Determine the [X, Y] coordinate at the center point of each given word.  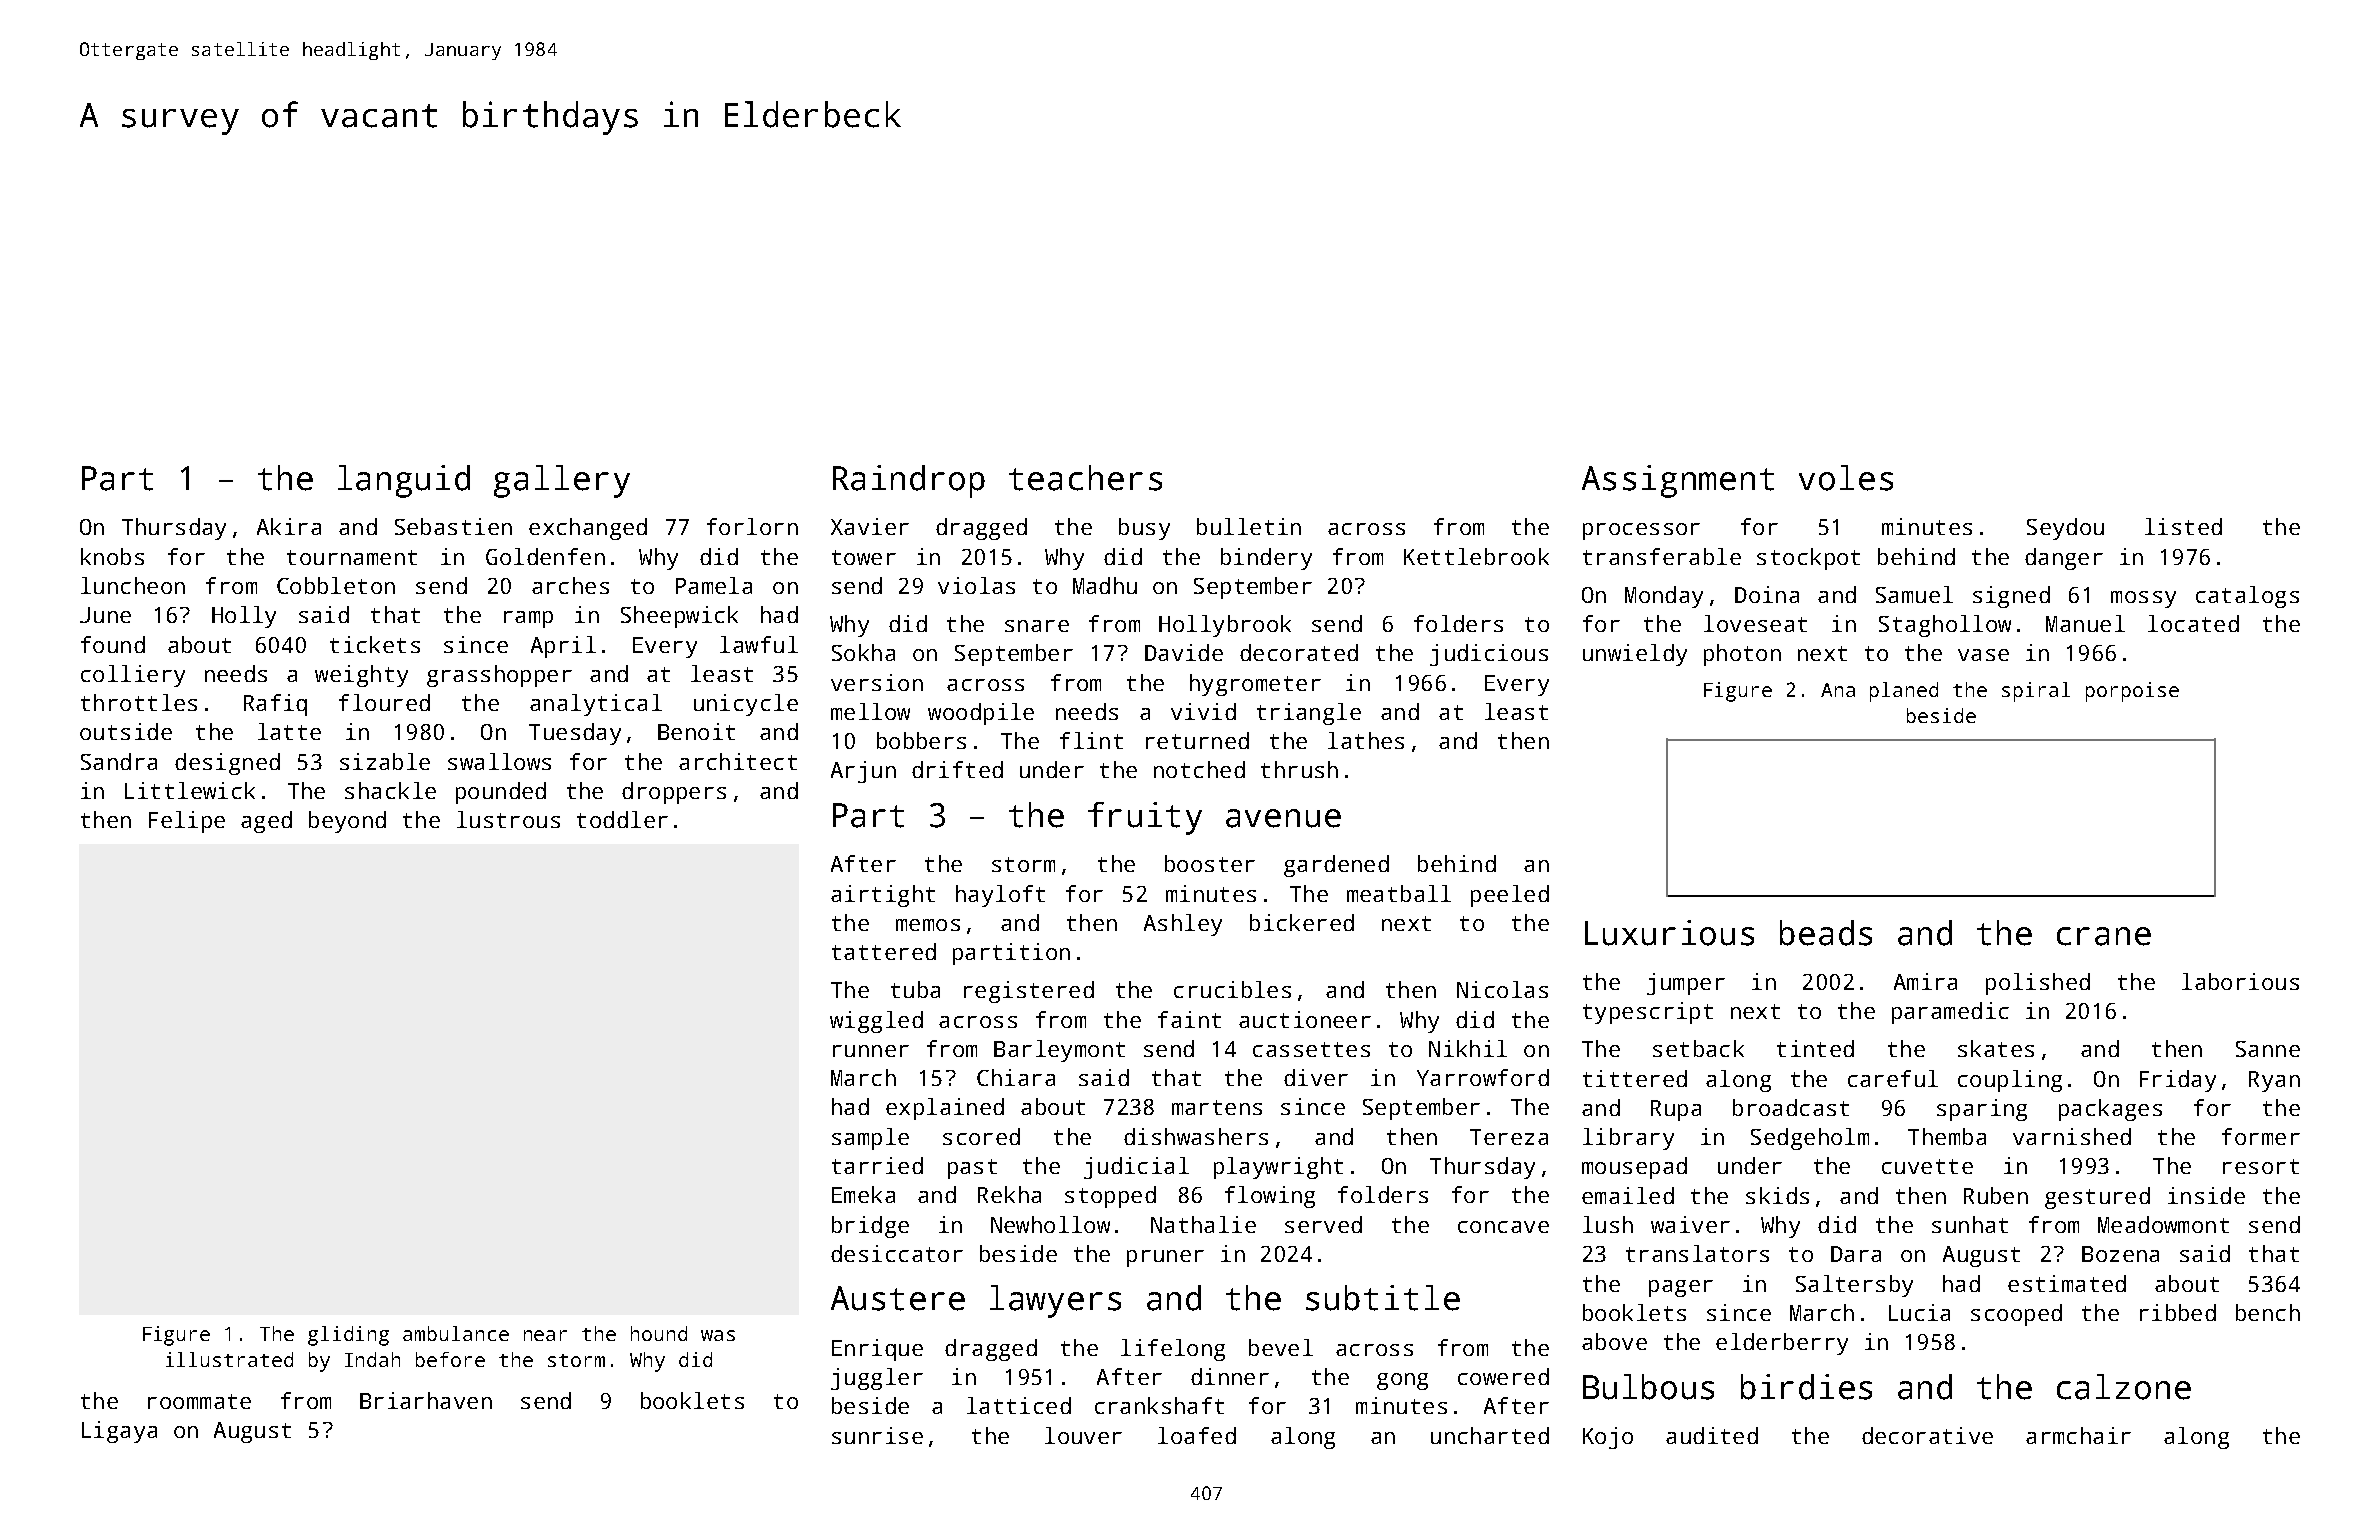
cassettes [1311, 1049]
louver [1083, 1435]
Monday [1664, 597]
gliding [348, 1336]
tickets [375, 644]
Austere [898, 1298]
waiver [1690, 1224]
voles [1846, 478]
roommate [199, 1401]
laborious [2240, 981]
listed [2183, 526]
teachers [1085, 478]
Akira [289, 526]
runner [871, 1051]
